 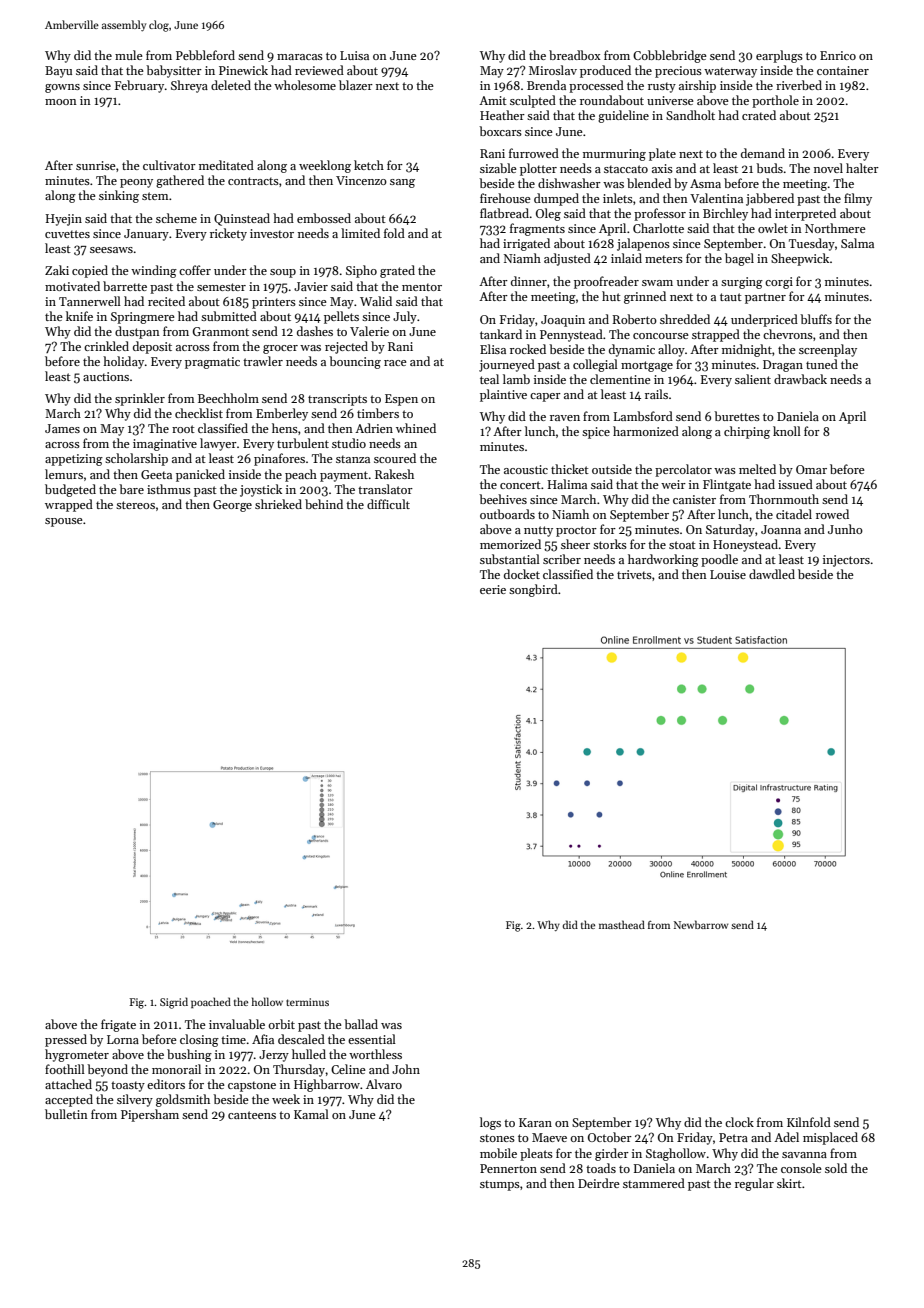 What do you see at coordinates (575, 55) in the page?
I see `breadbox` at bounding box center [575, 55].
